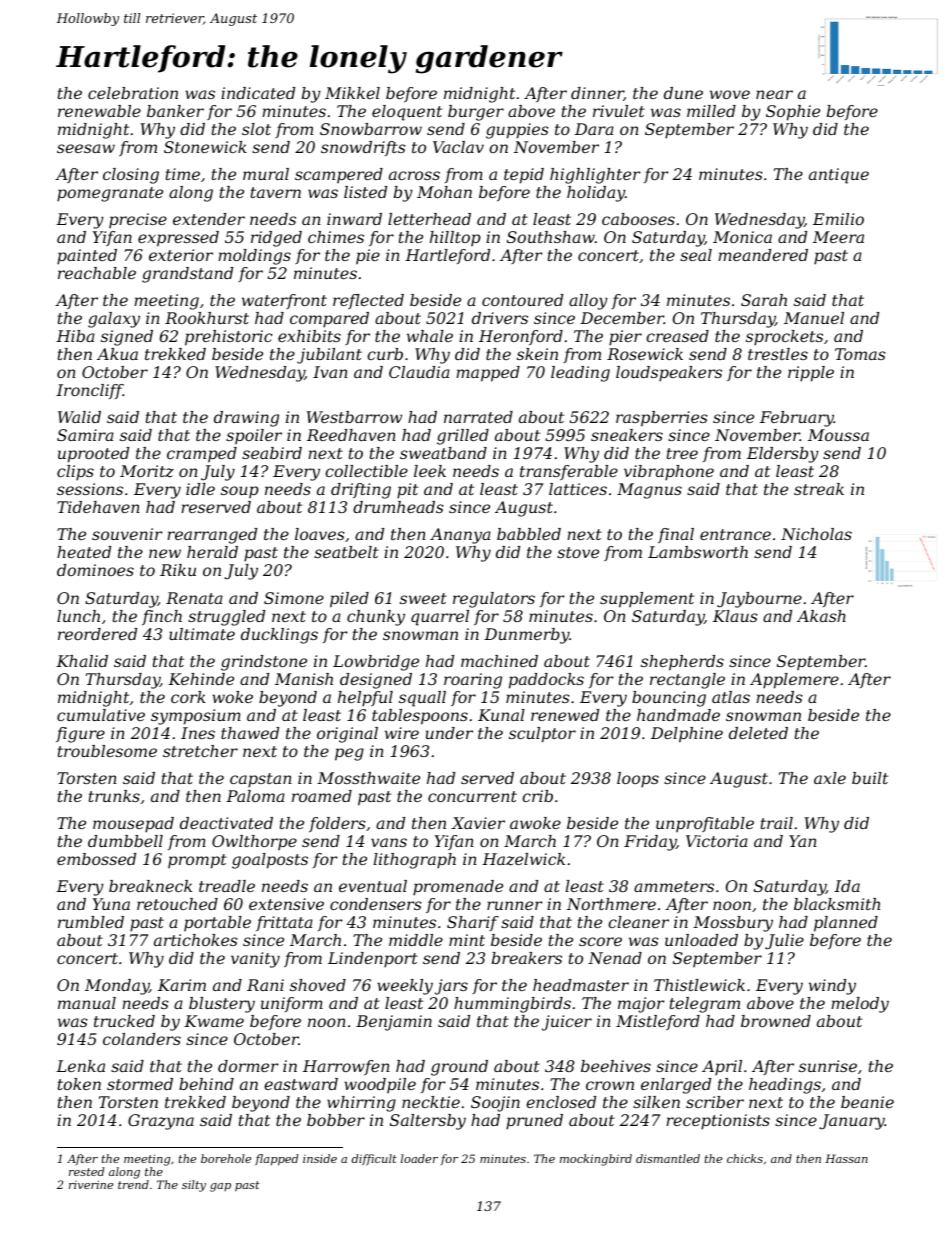 The image size is (952, 1233). Describe the element at coordinates (846, 1158) in the screenshot. I see `Hassan` at that location.
